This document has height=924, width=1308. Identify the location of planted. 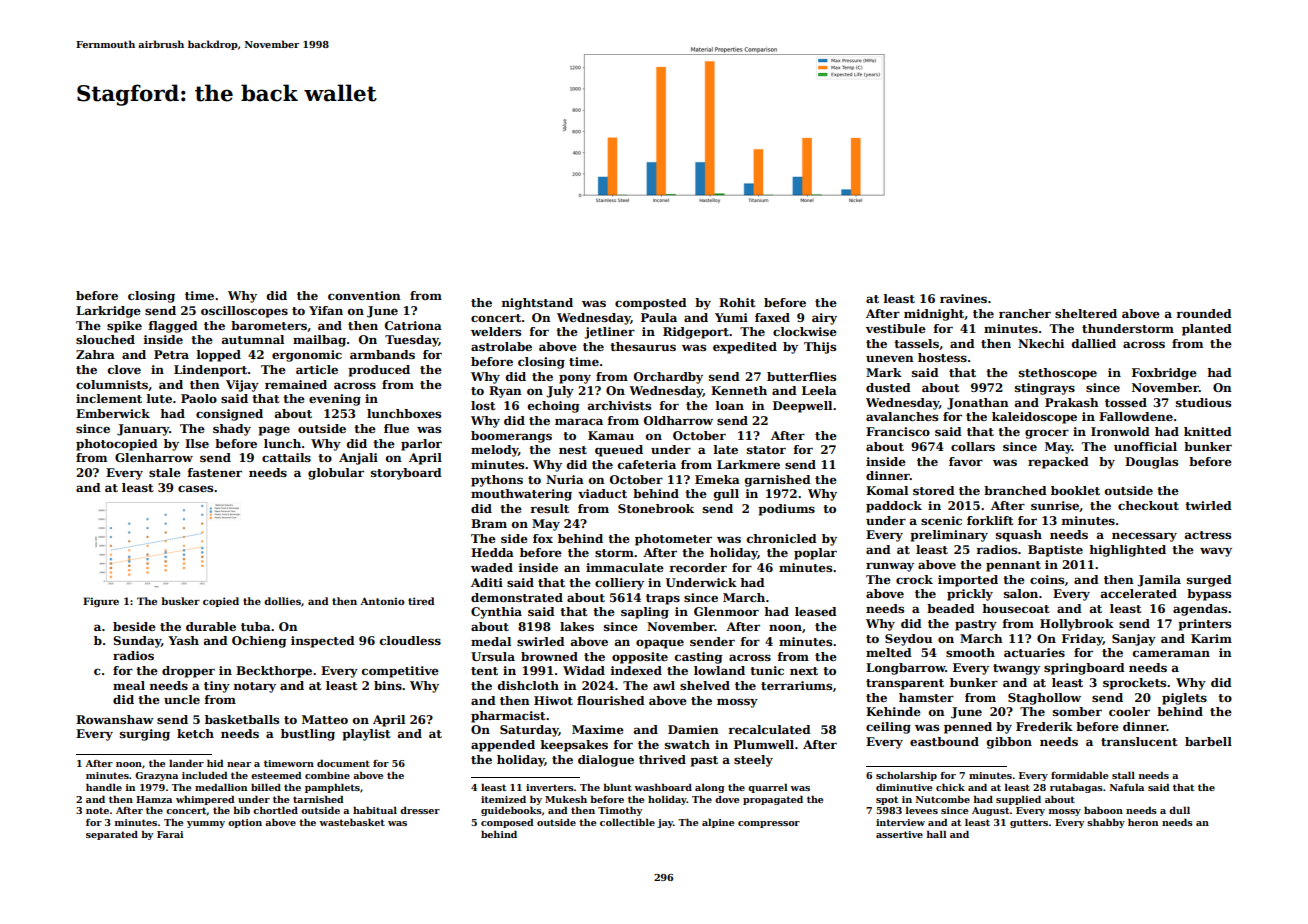
(1207, 330).
